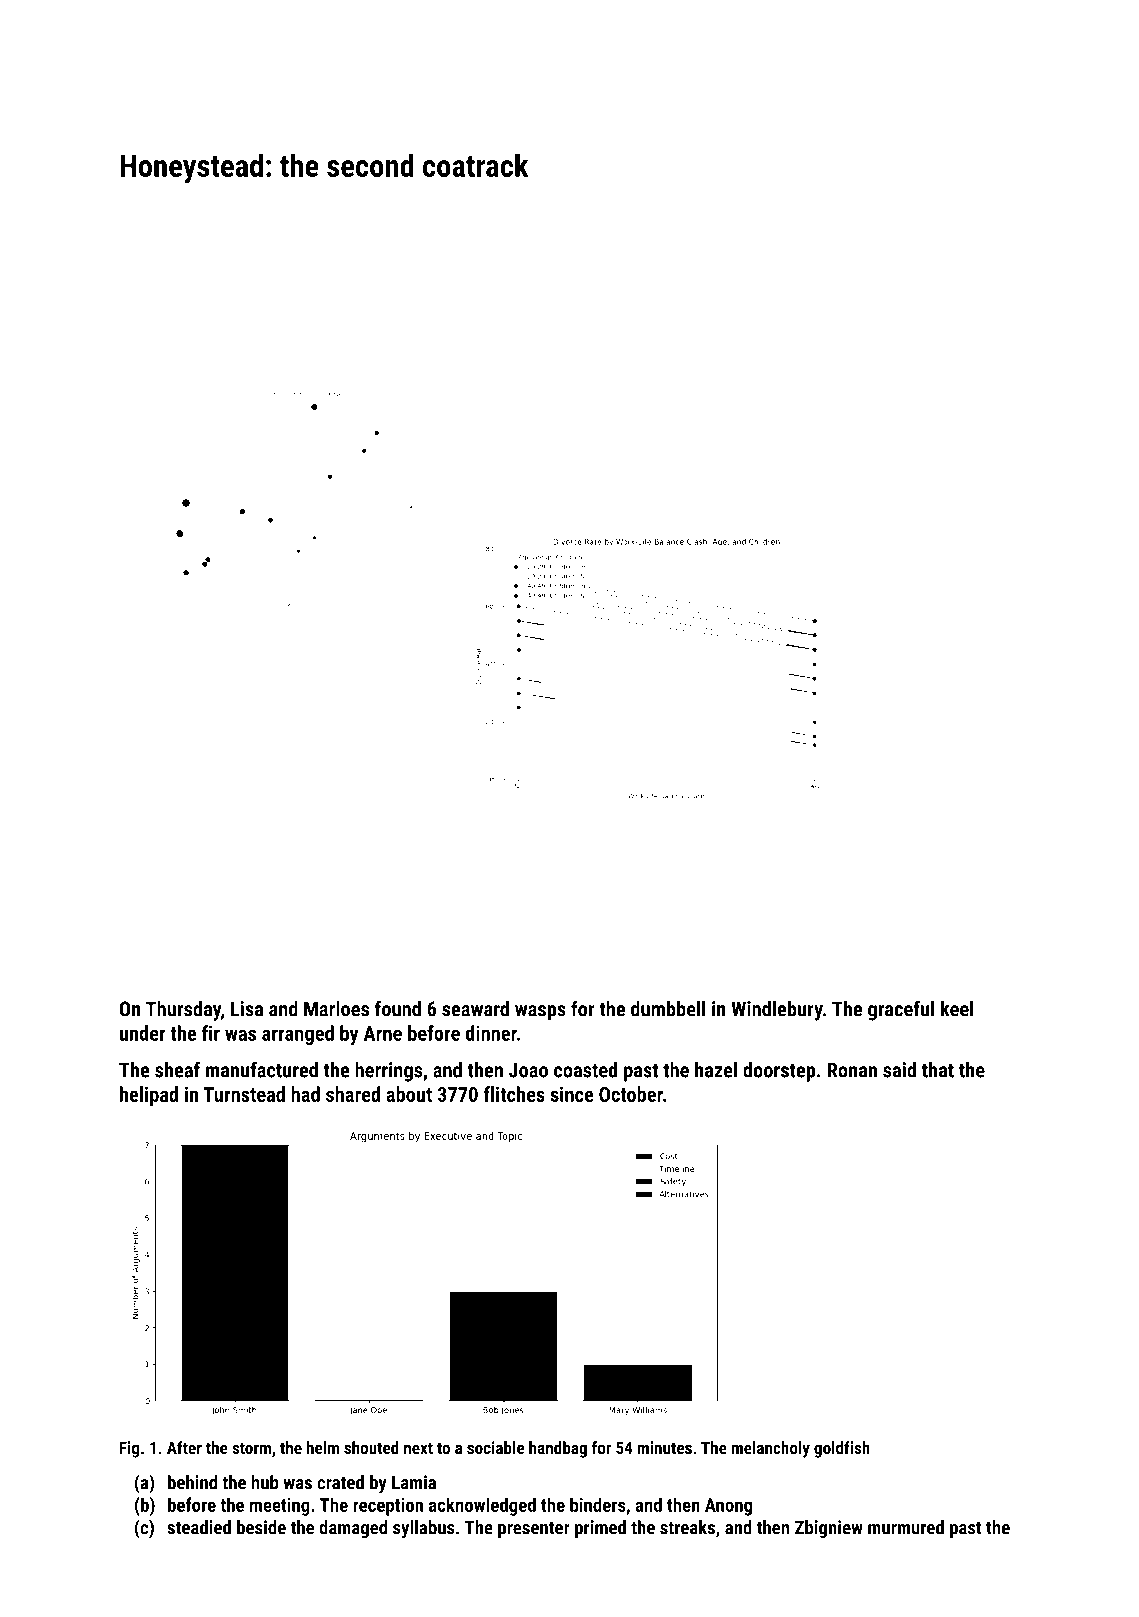  What do you see at coordinates (572, 1094) in the document?
I see `since` at bounding box center [572, 1094].
